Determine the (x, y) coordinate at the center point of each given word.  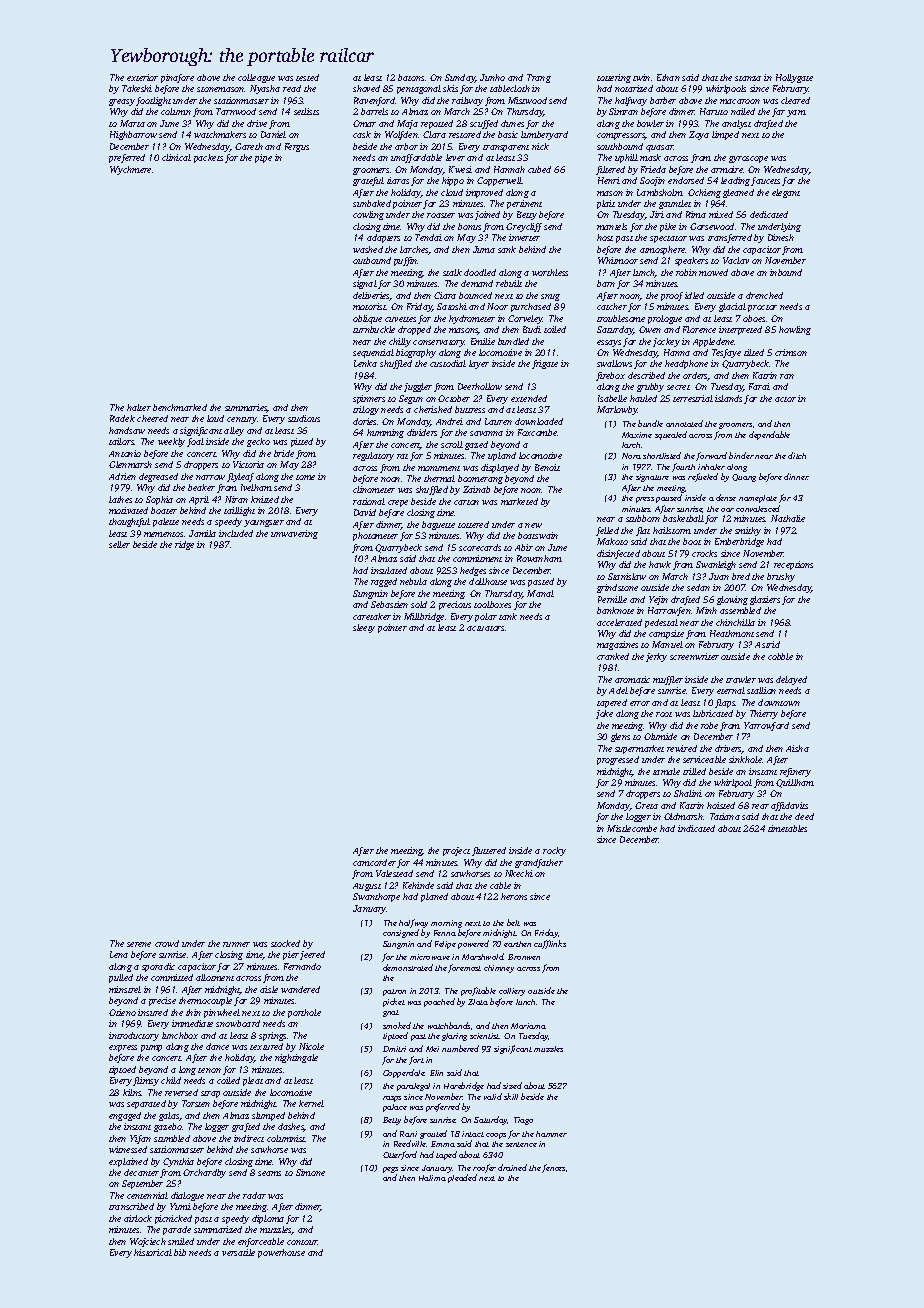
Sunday (460, 78)
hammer (551, 1134)
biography (416, 353)
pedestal (661, 623)
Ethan (668, 77)
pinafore (177, 78)
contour (302, 1242)
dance (217, 1046)
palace (395, 1108)
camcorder (374, 862)
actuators (485, 628)
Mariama (528, 1026)
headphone (686, 364)
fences (553, 1168)
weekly (171, 442)
